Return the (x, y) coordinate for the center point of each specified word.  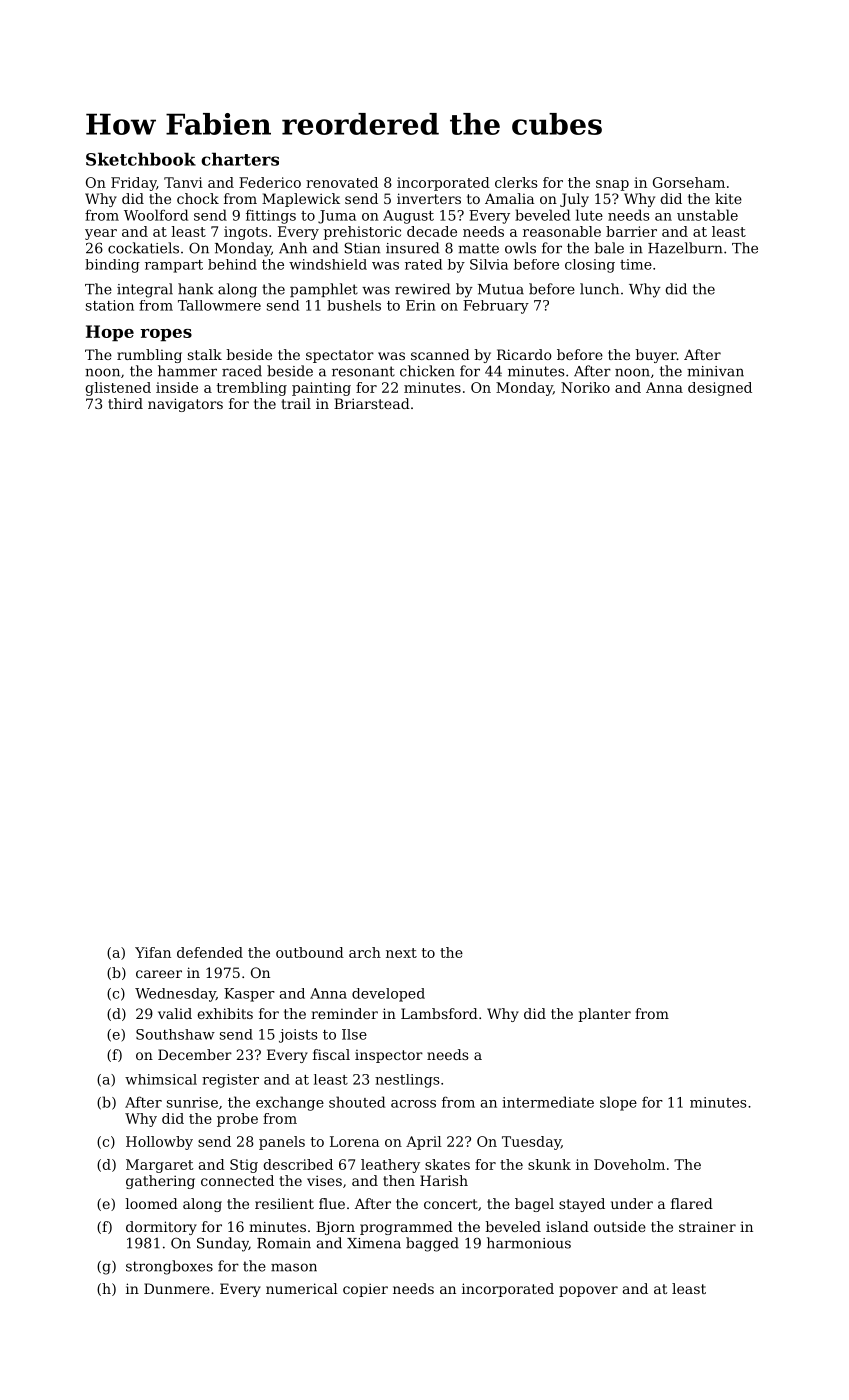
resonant (363, 371)
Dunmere (177, 1288)
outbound (310, 952)
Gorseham (689, 182)
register (230, 1081)
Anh (293, 248)
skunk (549, 1164)
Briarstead (372, 403)
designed (720, 389)
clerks (516, 182)
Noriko (585, 387)
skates (447, 1164)
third (125, 403)
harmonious (529, 1243)
